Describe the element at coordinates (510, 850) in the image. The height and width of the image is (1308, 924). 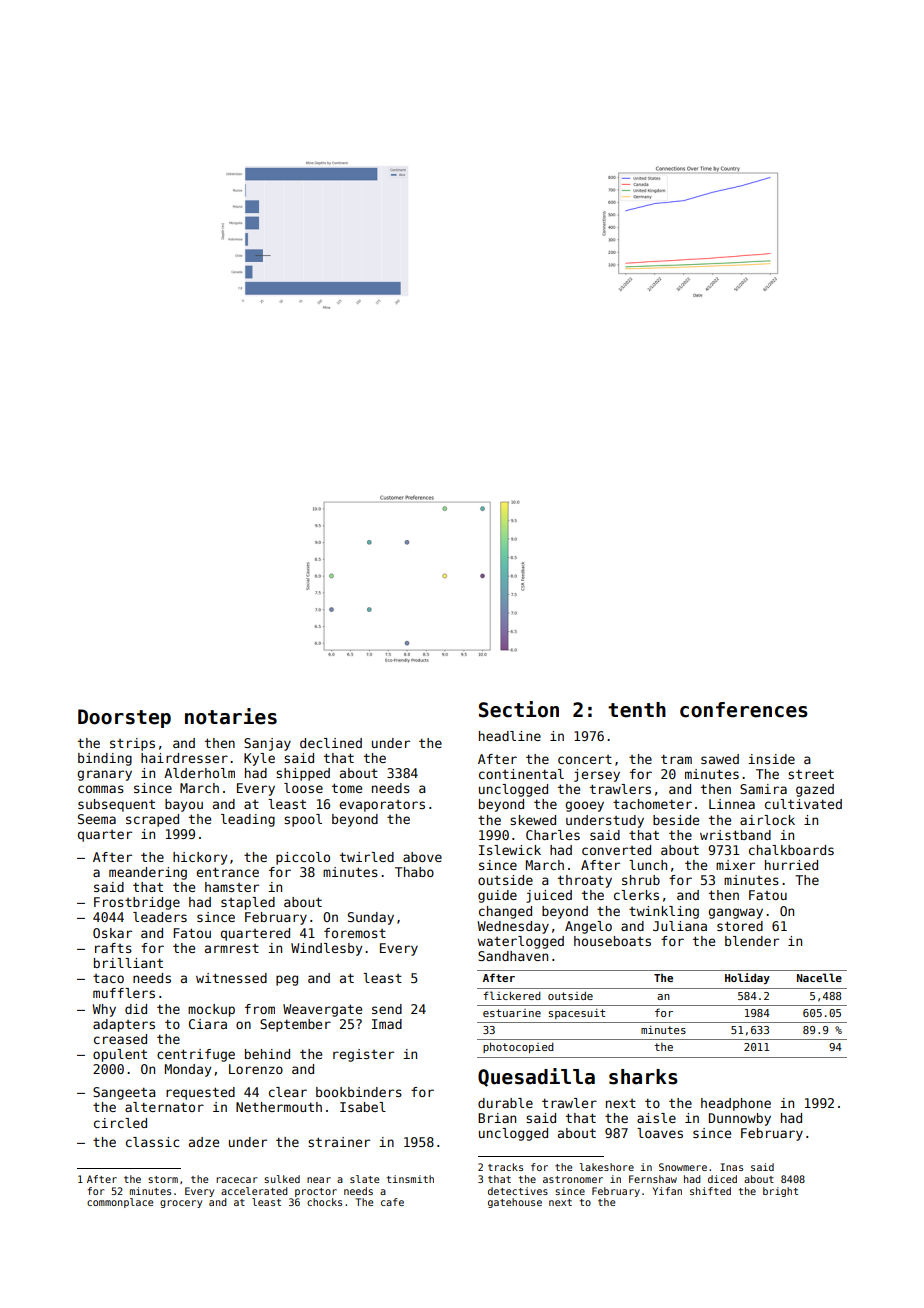
I see `Islewick` at that location.
